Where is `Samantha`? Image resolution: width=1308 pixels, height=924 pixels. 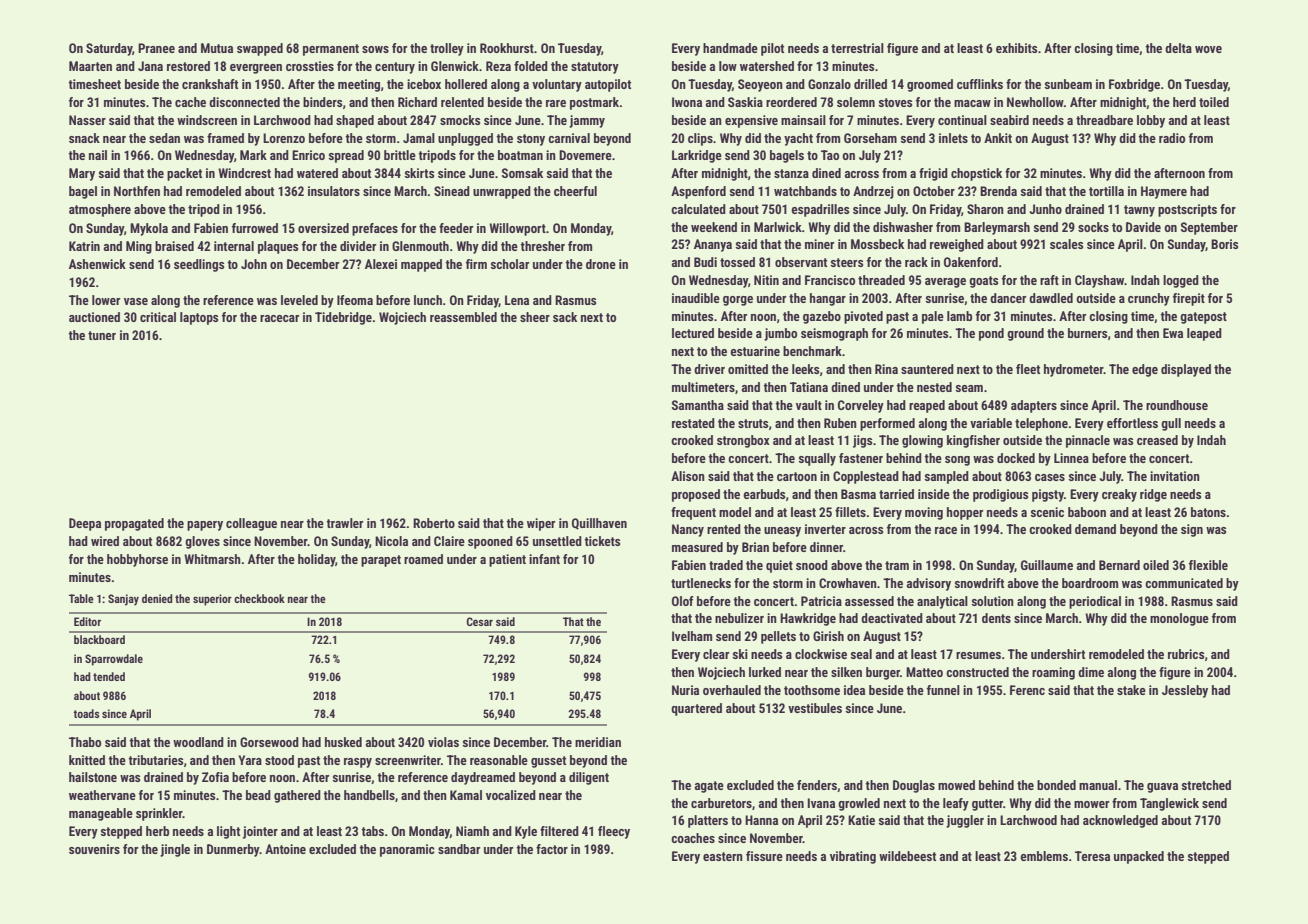
Samantha is located at coordinates (698, 405).
